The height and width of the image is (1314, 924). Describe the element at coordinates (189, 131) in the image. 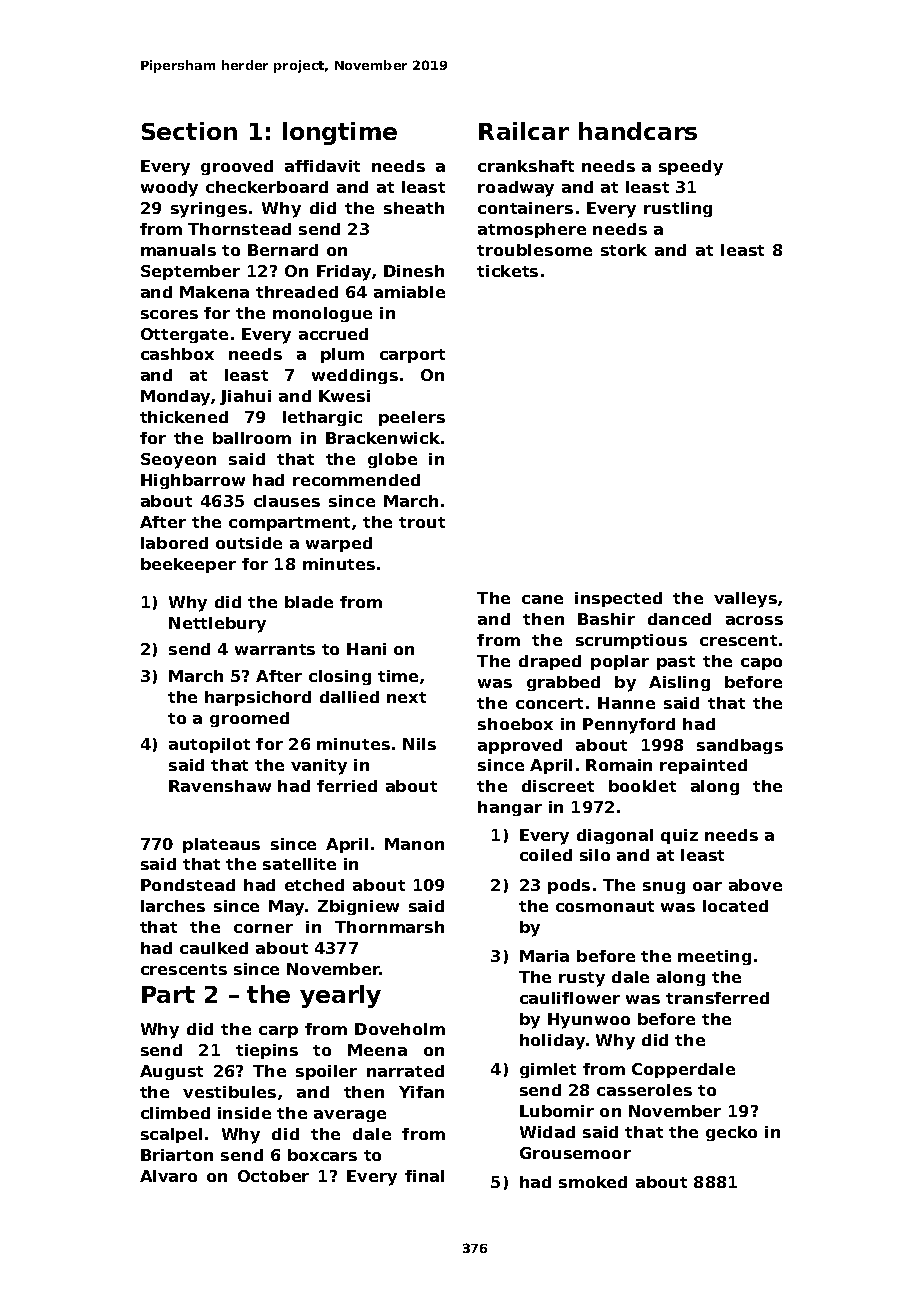

I see `Section` at that location.
